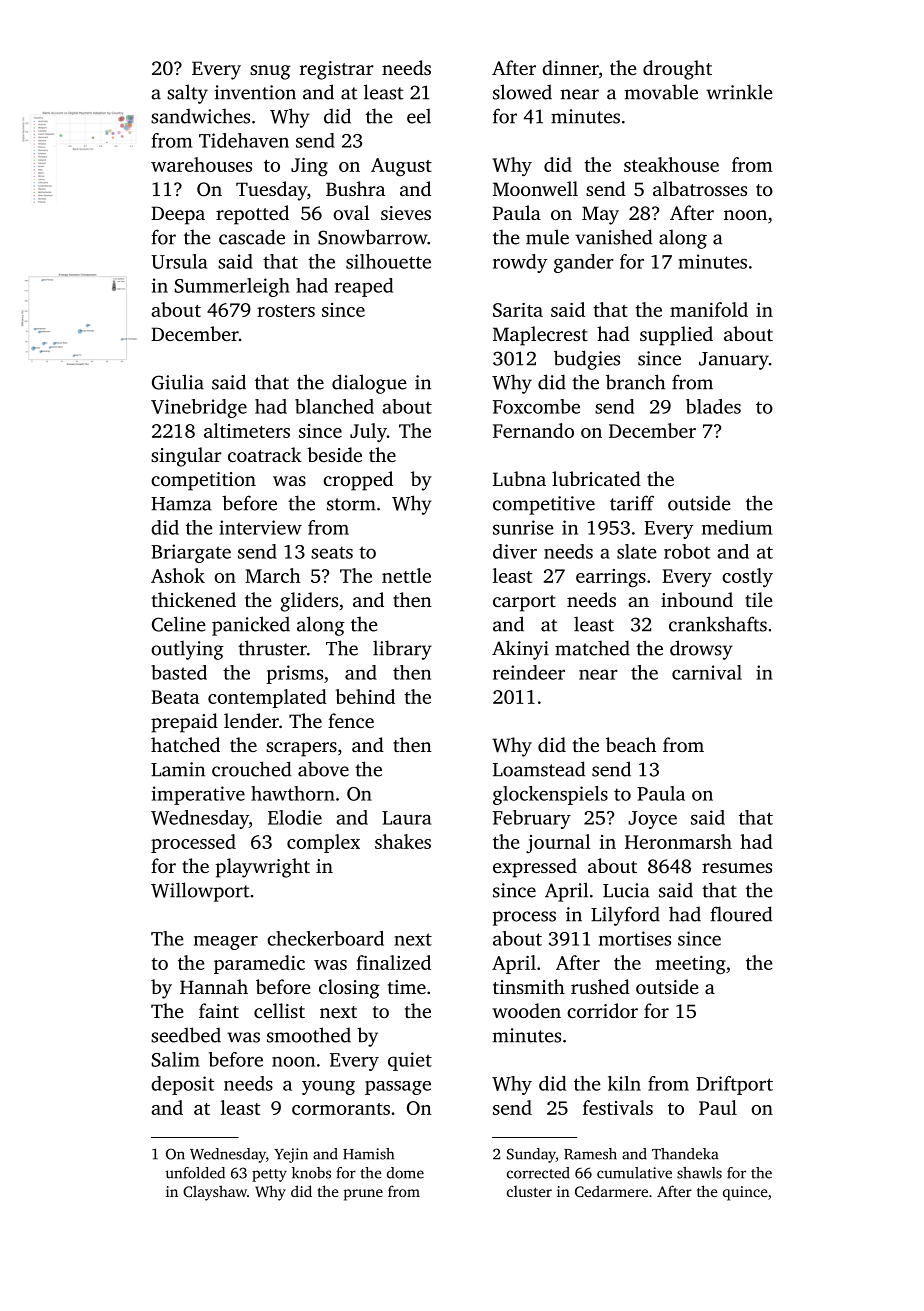  Describe the element at coordinates (635, 938) in the document. I see `mortises` at that location.
